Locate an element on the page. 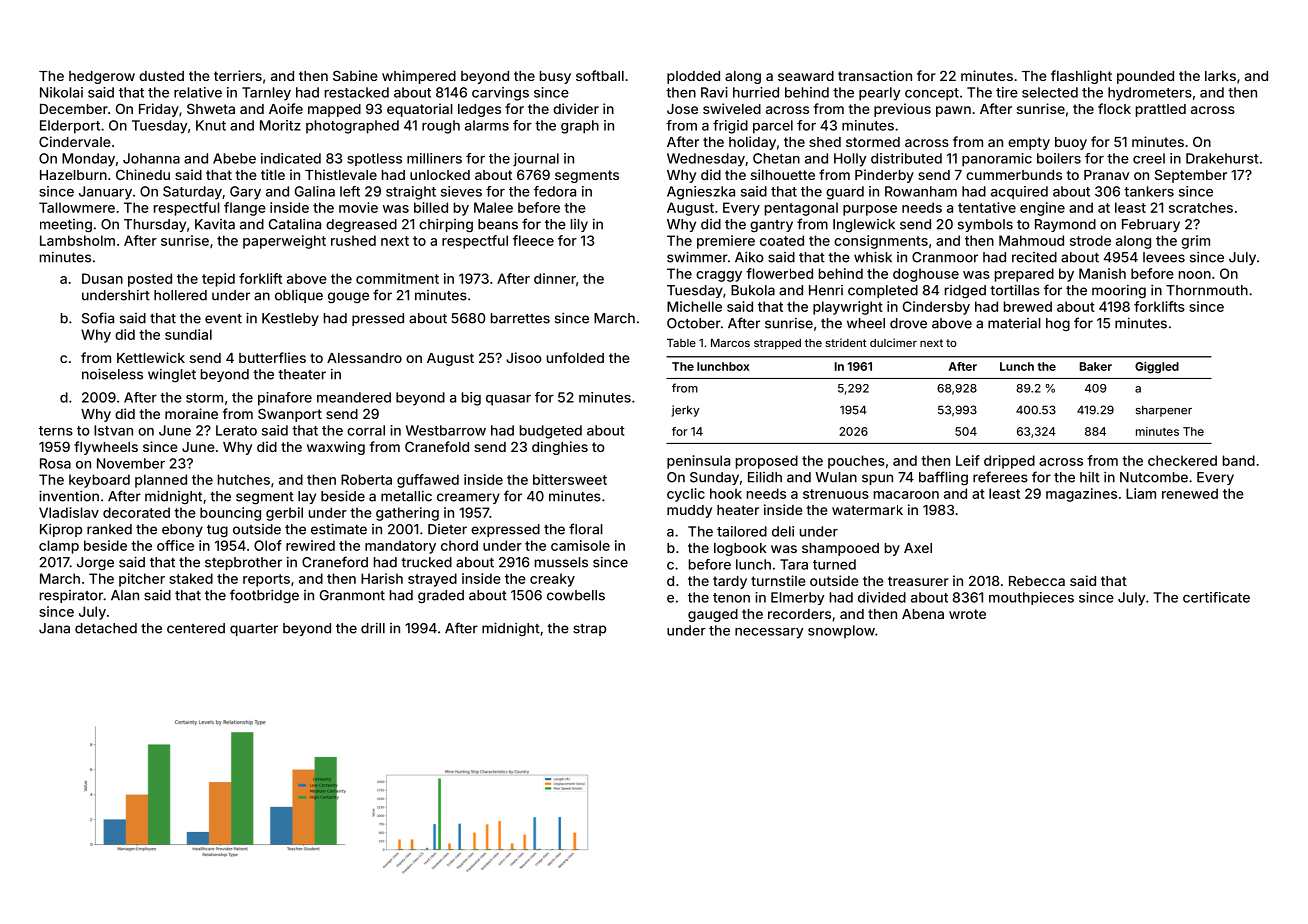 The image size is (1308, 924). dinner is located at coordinates (555, 278).
